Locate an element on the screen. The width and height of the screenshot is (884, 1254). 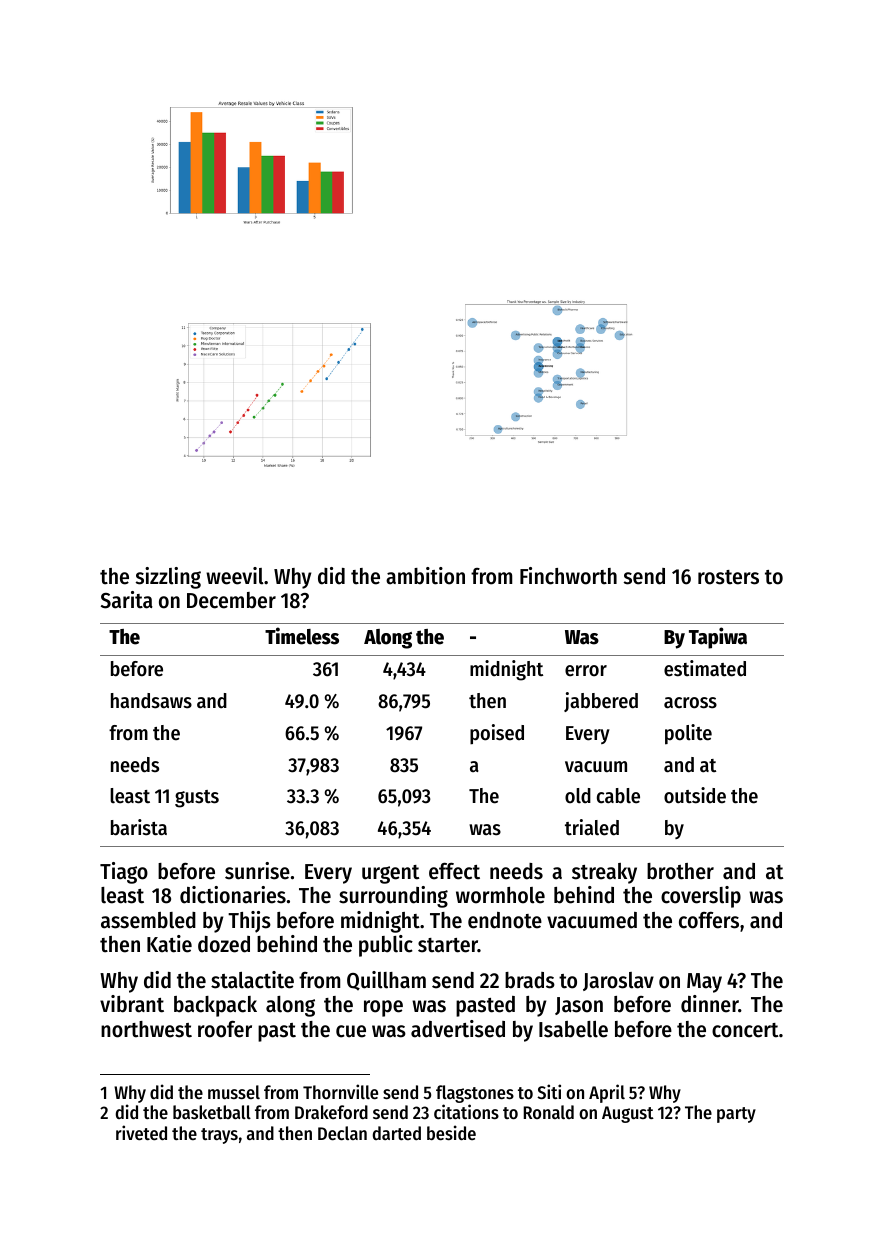
rosters is located at coordinates (728, 577).
